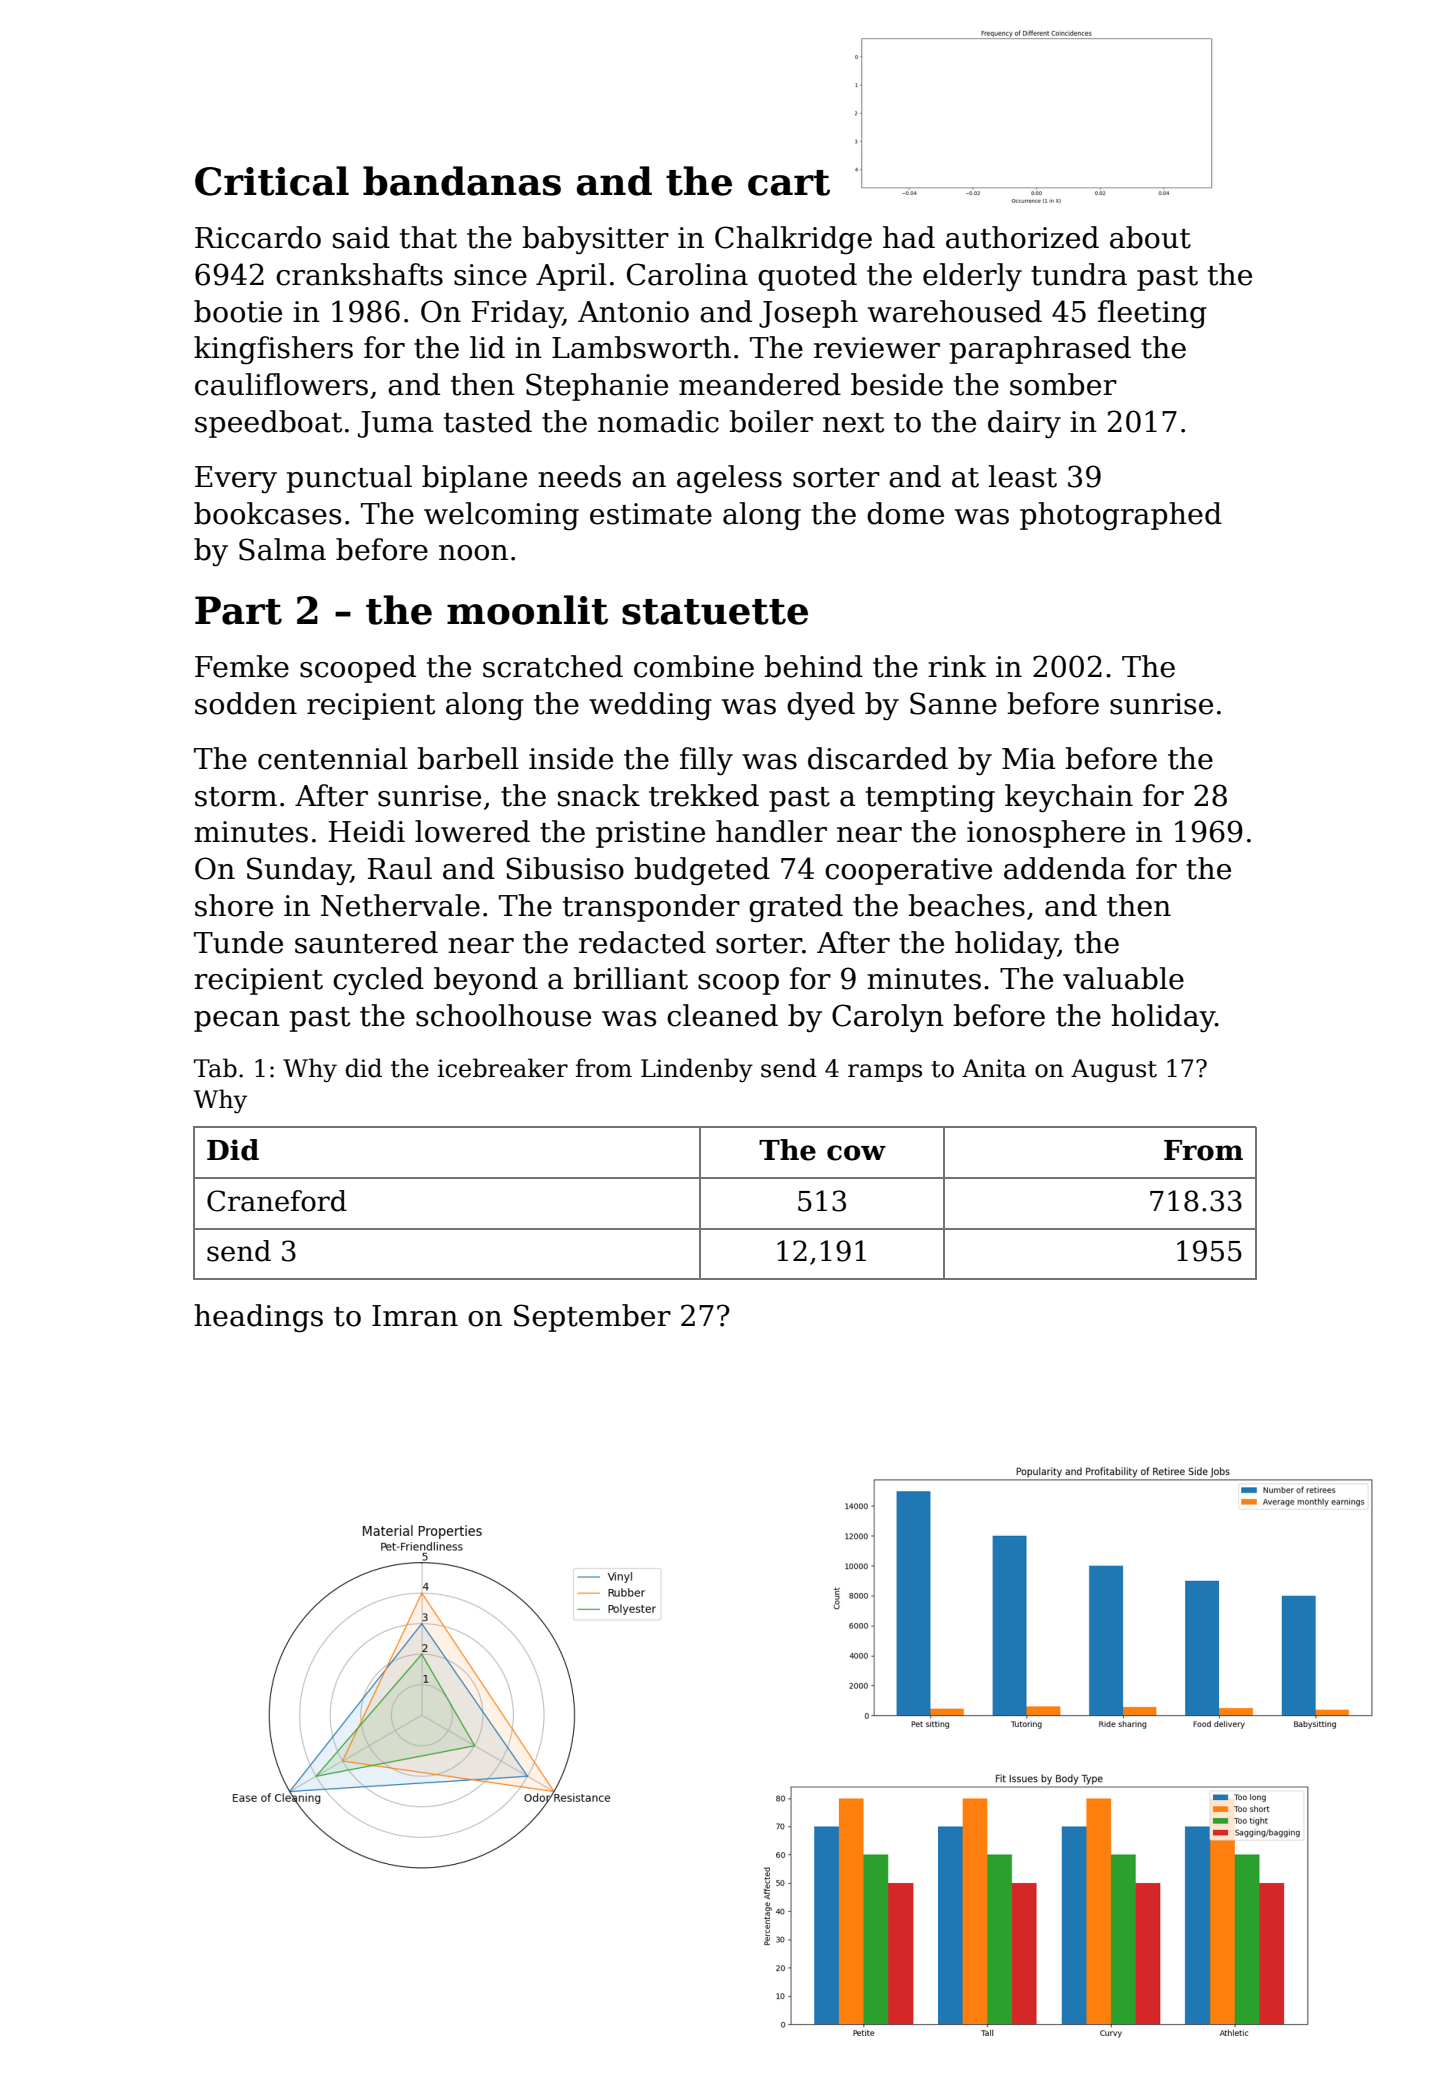  What do you see at coordinates (813, 666) in the image?
I see `behind` at bounding box center [813, 666].
